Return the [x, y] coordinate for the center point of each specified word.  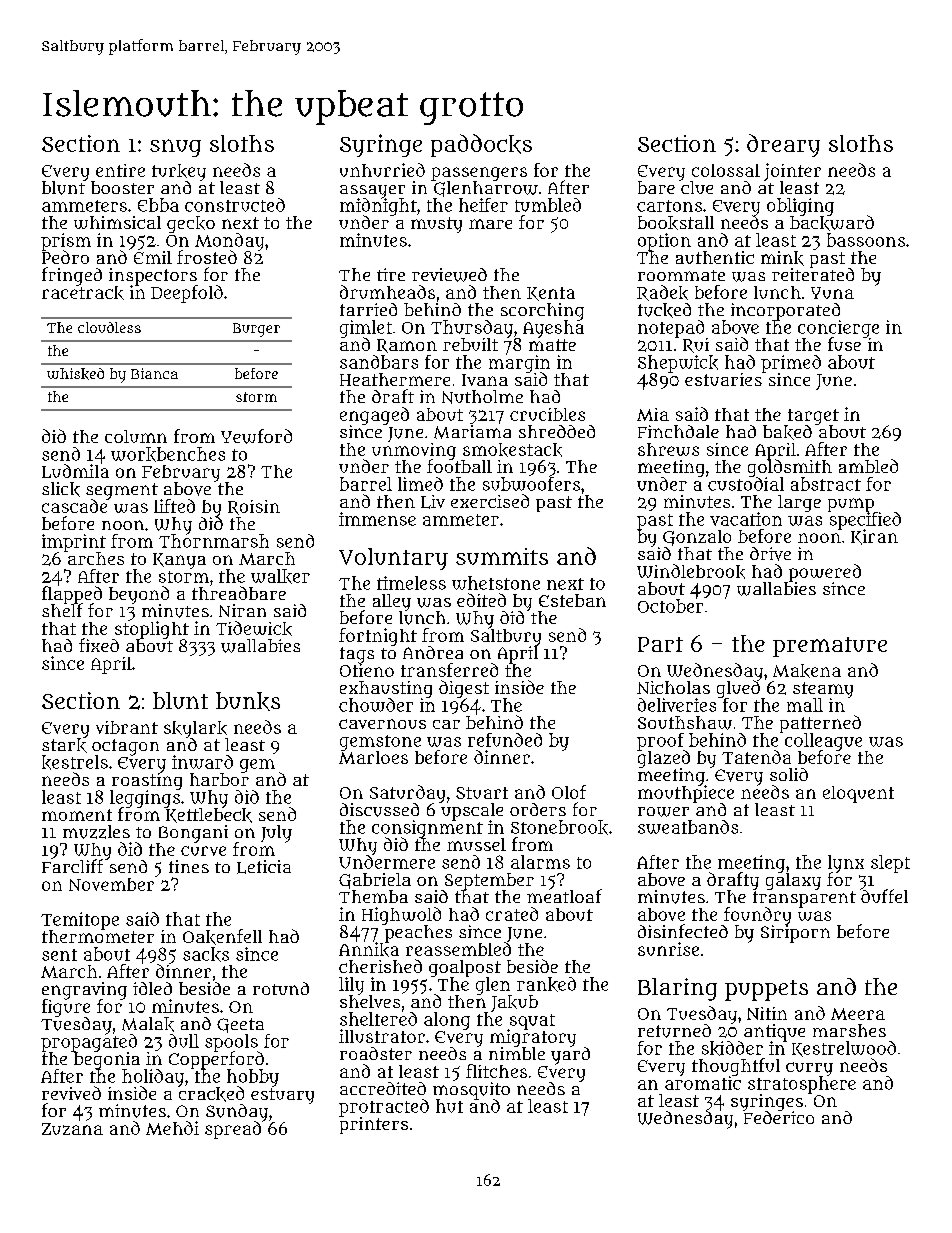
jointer [792, 172]
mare [490, 224]
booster [122, 187]
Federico [779, 1117]
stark [64, 745]
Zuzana [72, 1129]
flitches [496, 1071]
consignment [427, 829]
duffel [884, 896]
